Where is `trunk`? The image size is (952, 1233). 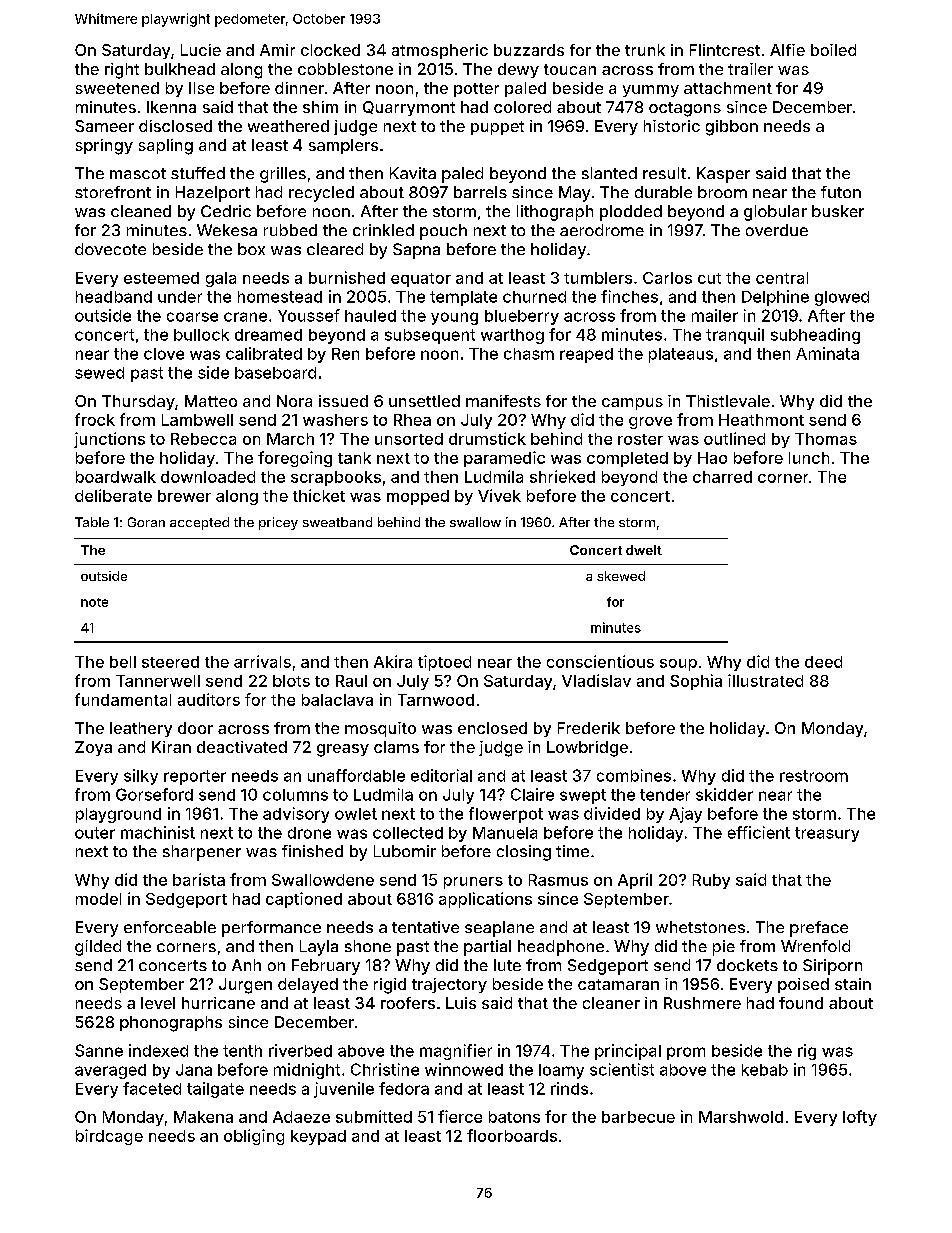
trunk is located at coordinates (645, 50).
